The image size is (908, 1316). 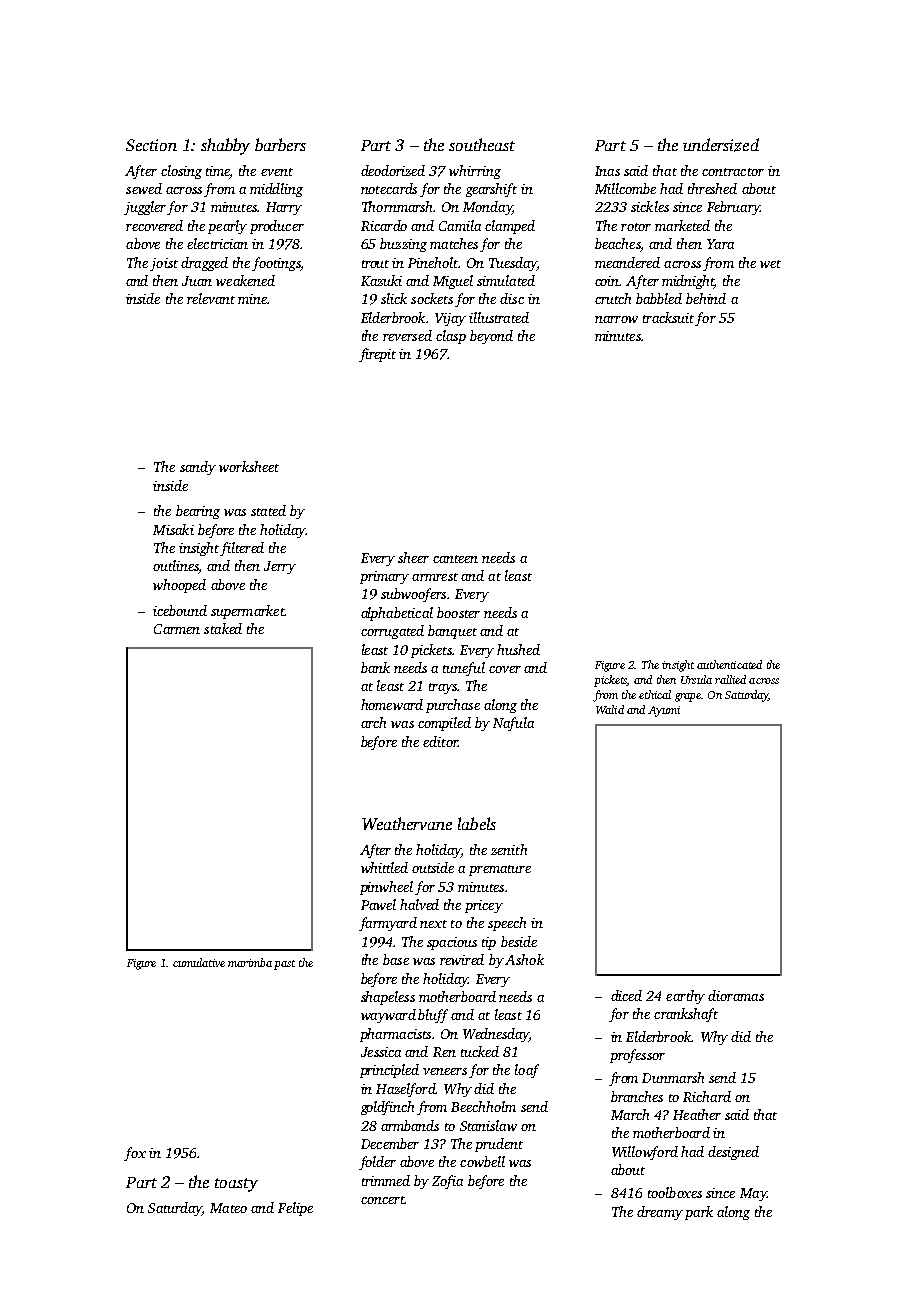 I want to click on bank, so click(x=375, y=667).
